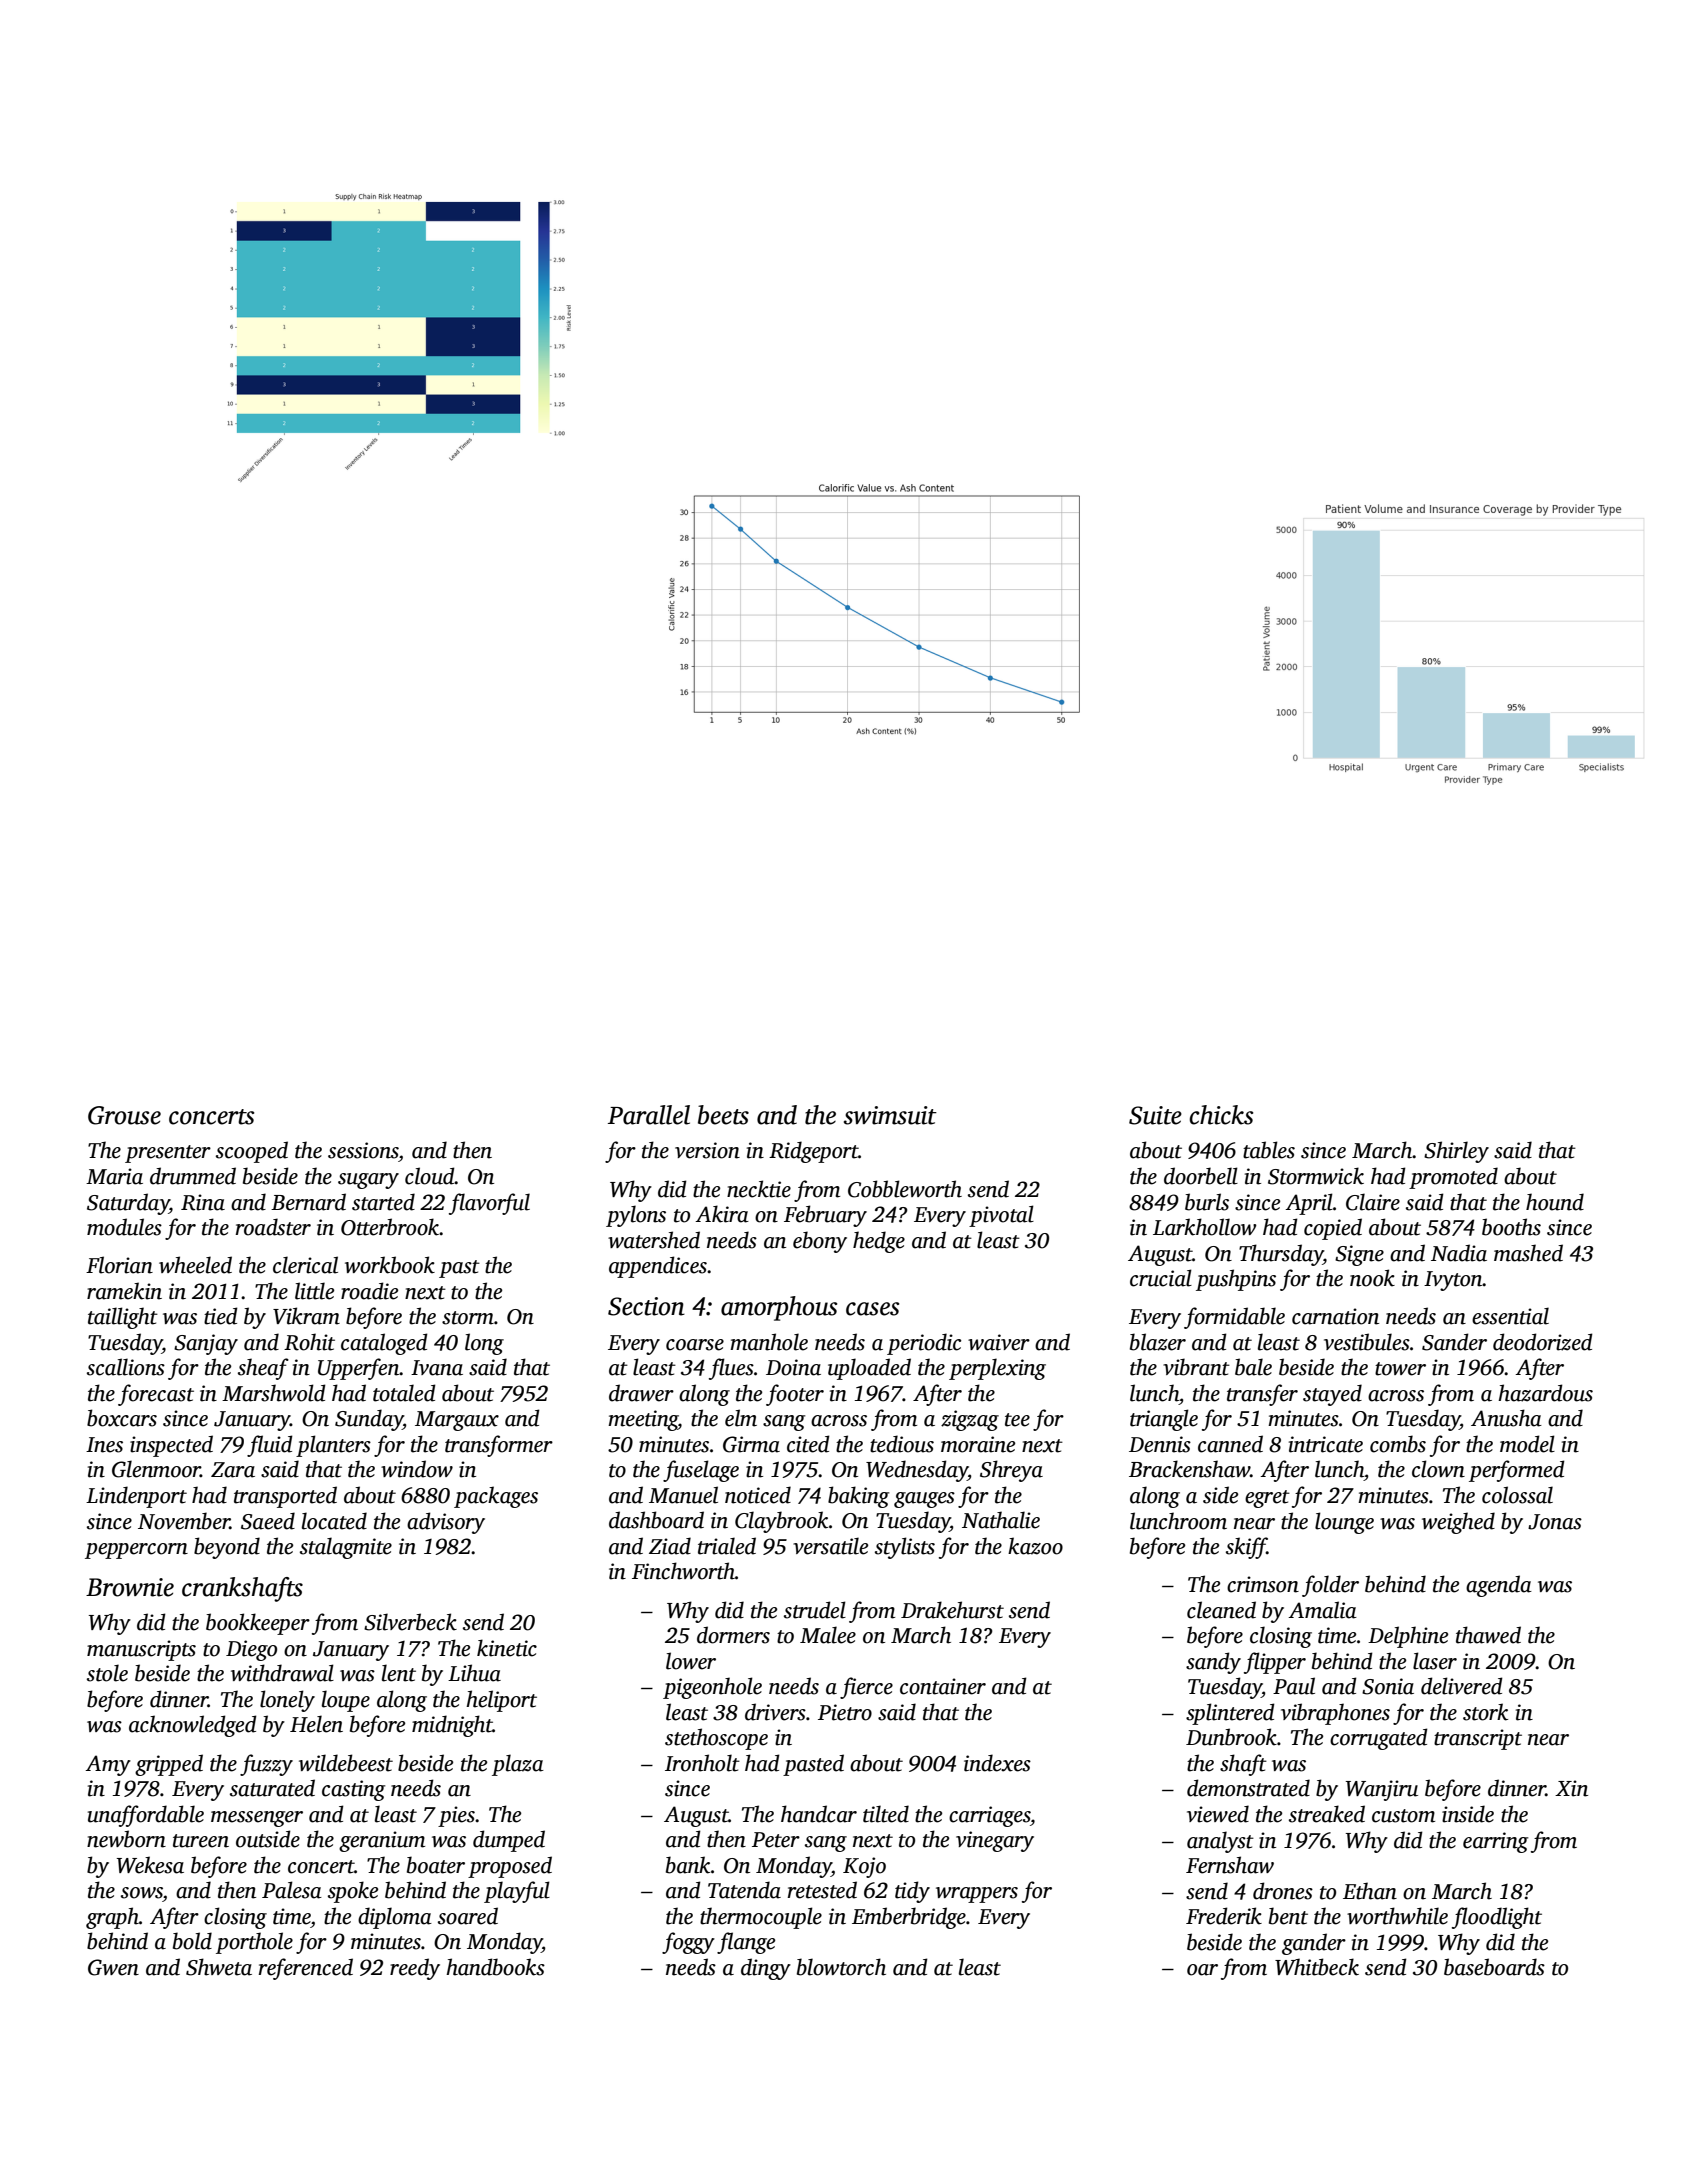 The image size is (1683, 2178). Describe the element at coordinates (997, 1763) in the image. I see `indexes` at that location.
